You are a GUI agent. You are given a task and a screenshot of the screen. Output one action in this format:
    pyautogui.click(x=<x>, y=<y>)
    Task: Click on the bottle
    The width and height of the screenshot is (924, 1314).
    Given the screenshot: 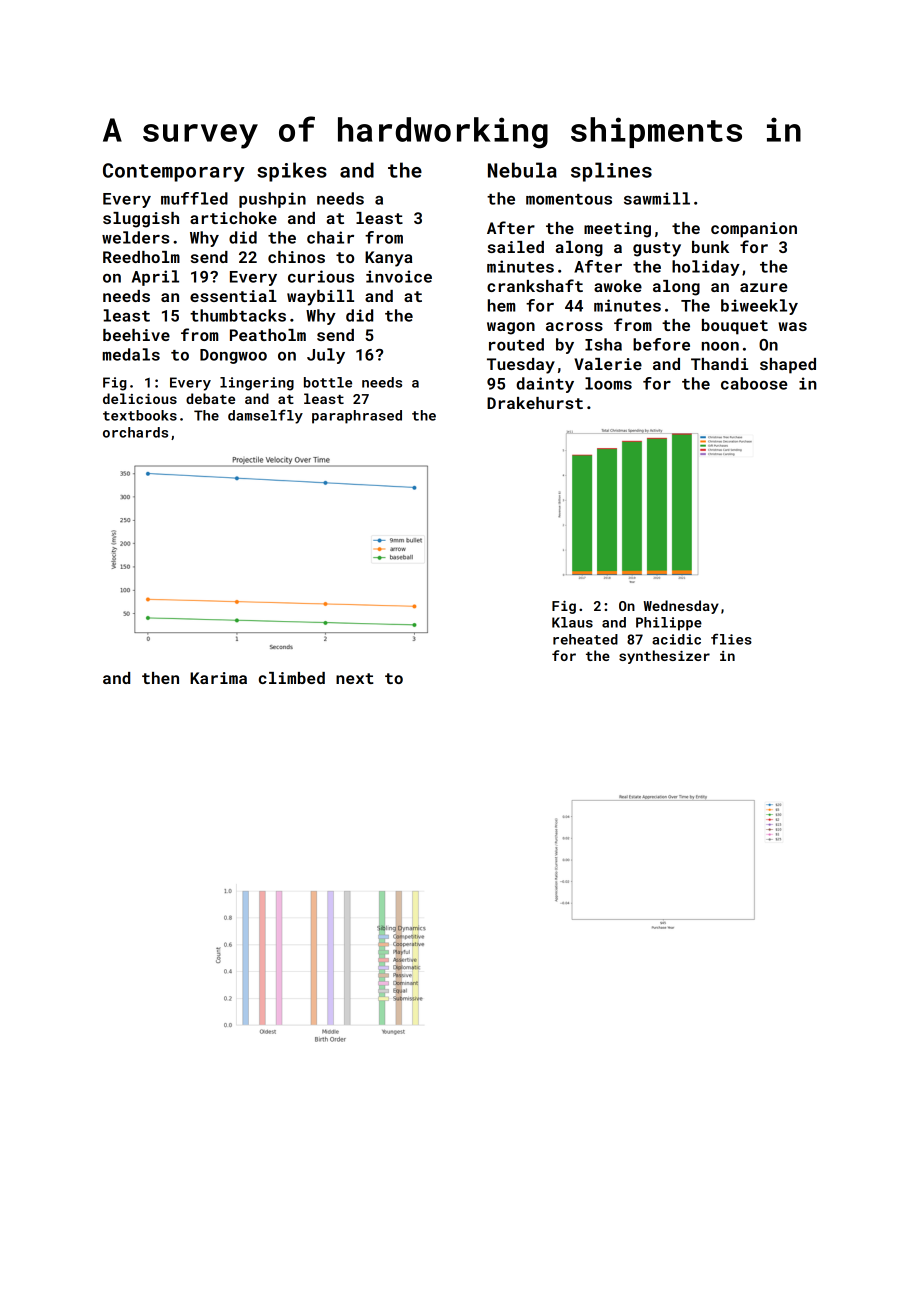 What is the action you would take?
    pyautogui.click(x=328, y=382)
